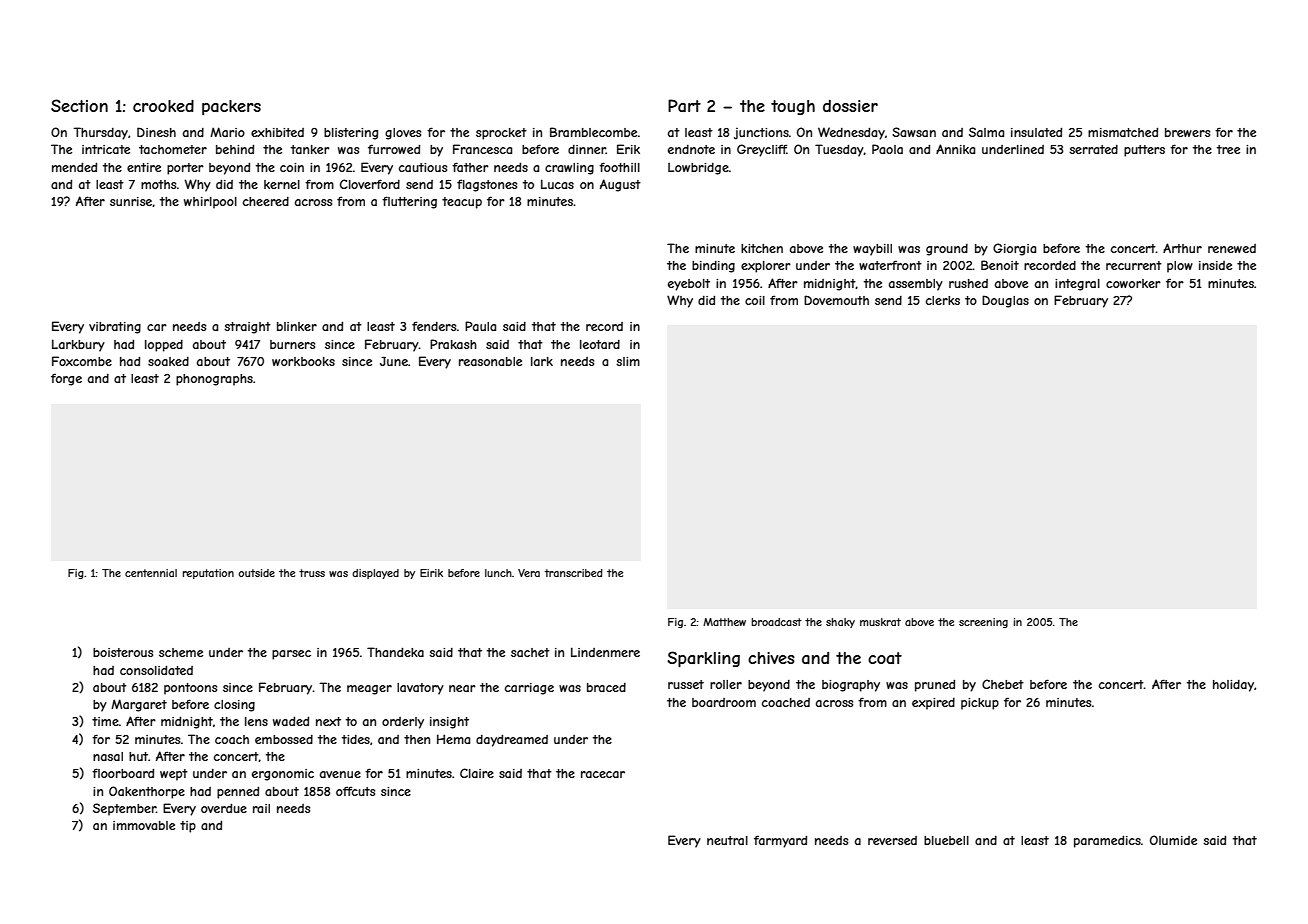  I want to click on Giorgia, so click(1014, 249).
